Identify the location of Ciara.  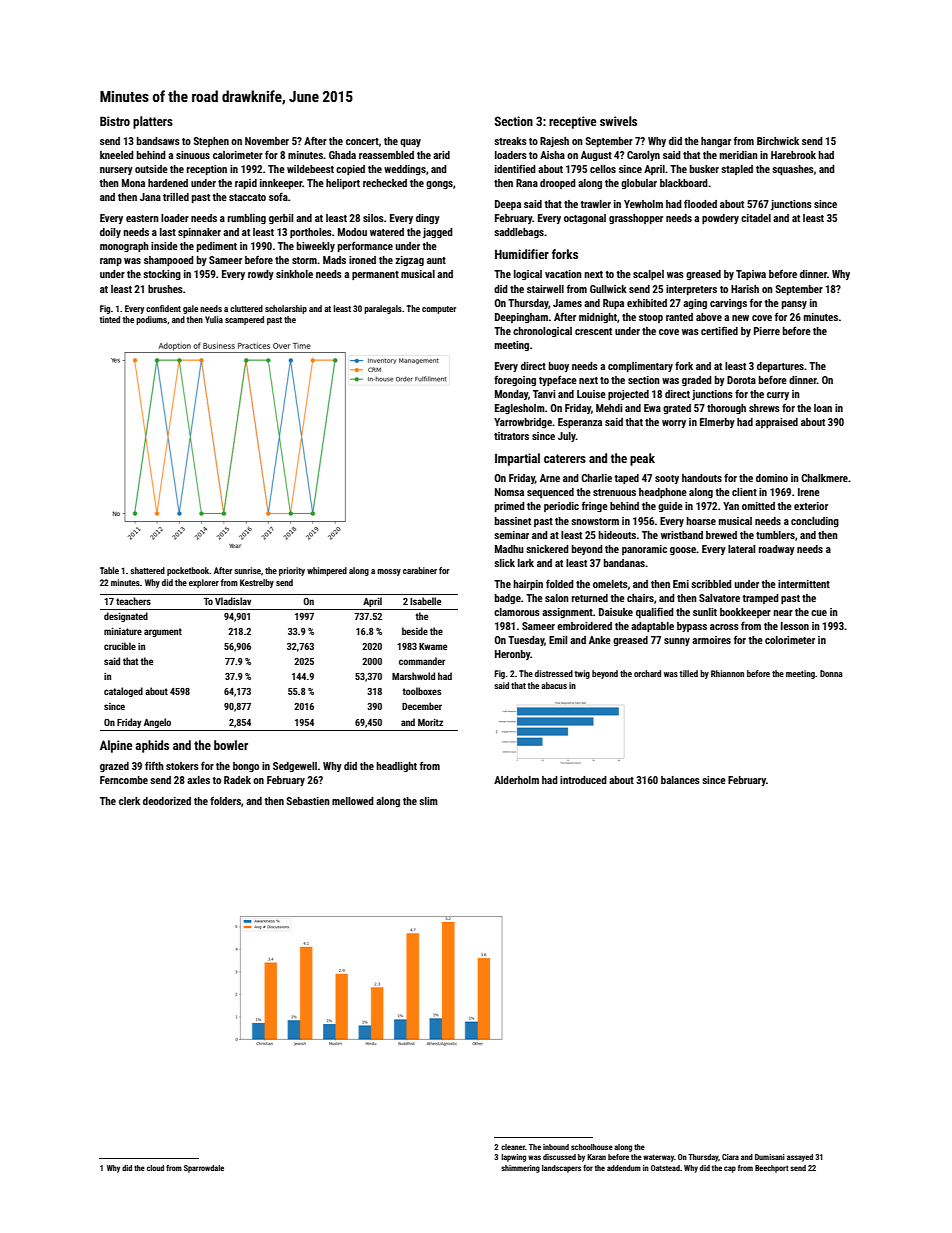
(730, 1157).
